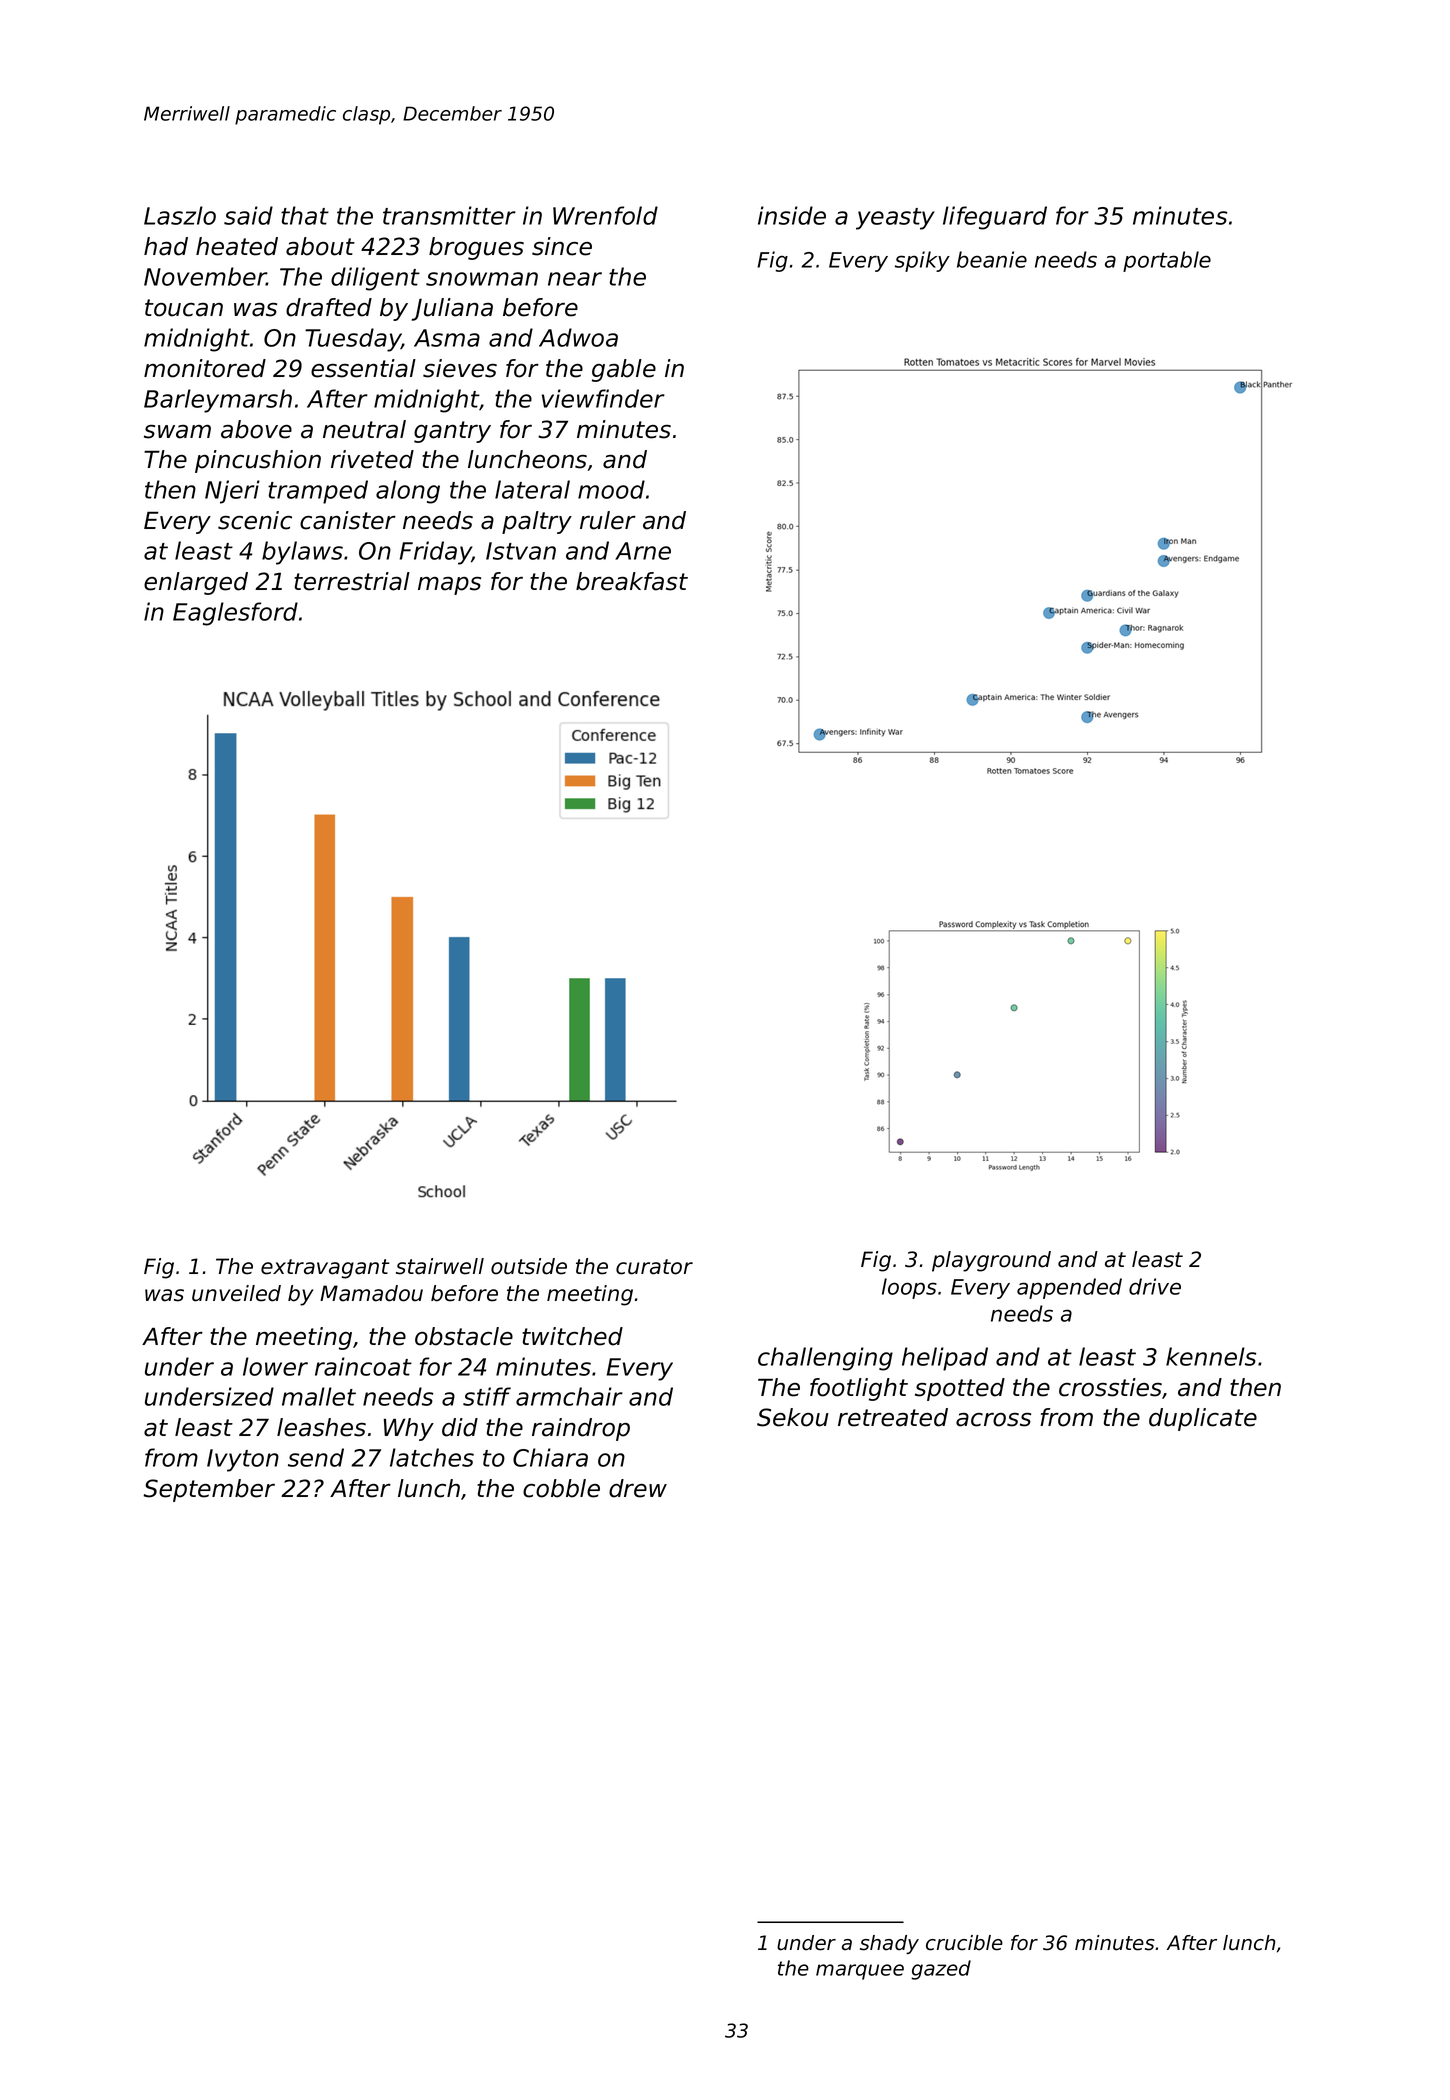 The image size is (1450, 2100). I want to click on unveiled, so click(236, 1293).
